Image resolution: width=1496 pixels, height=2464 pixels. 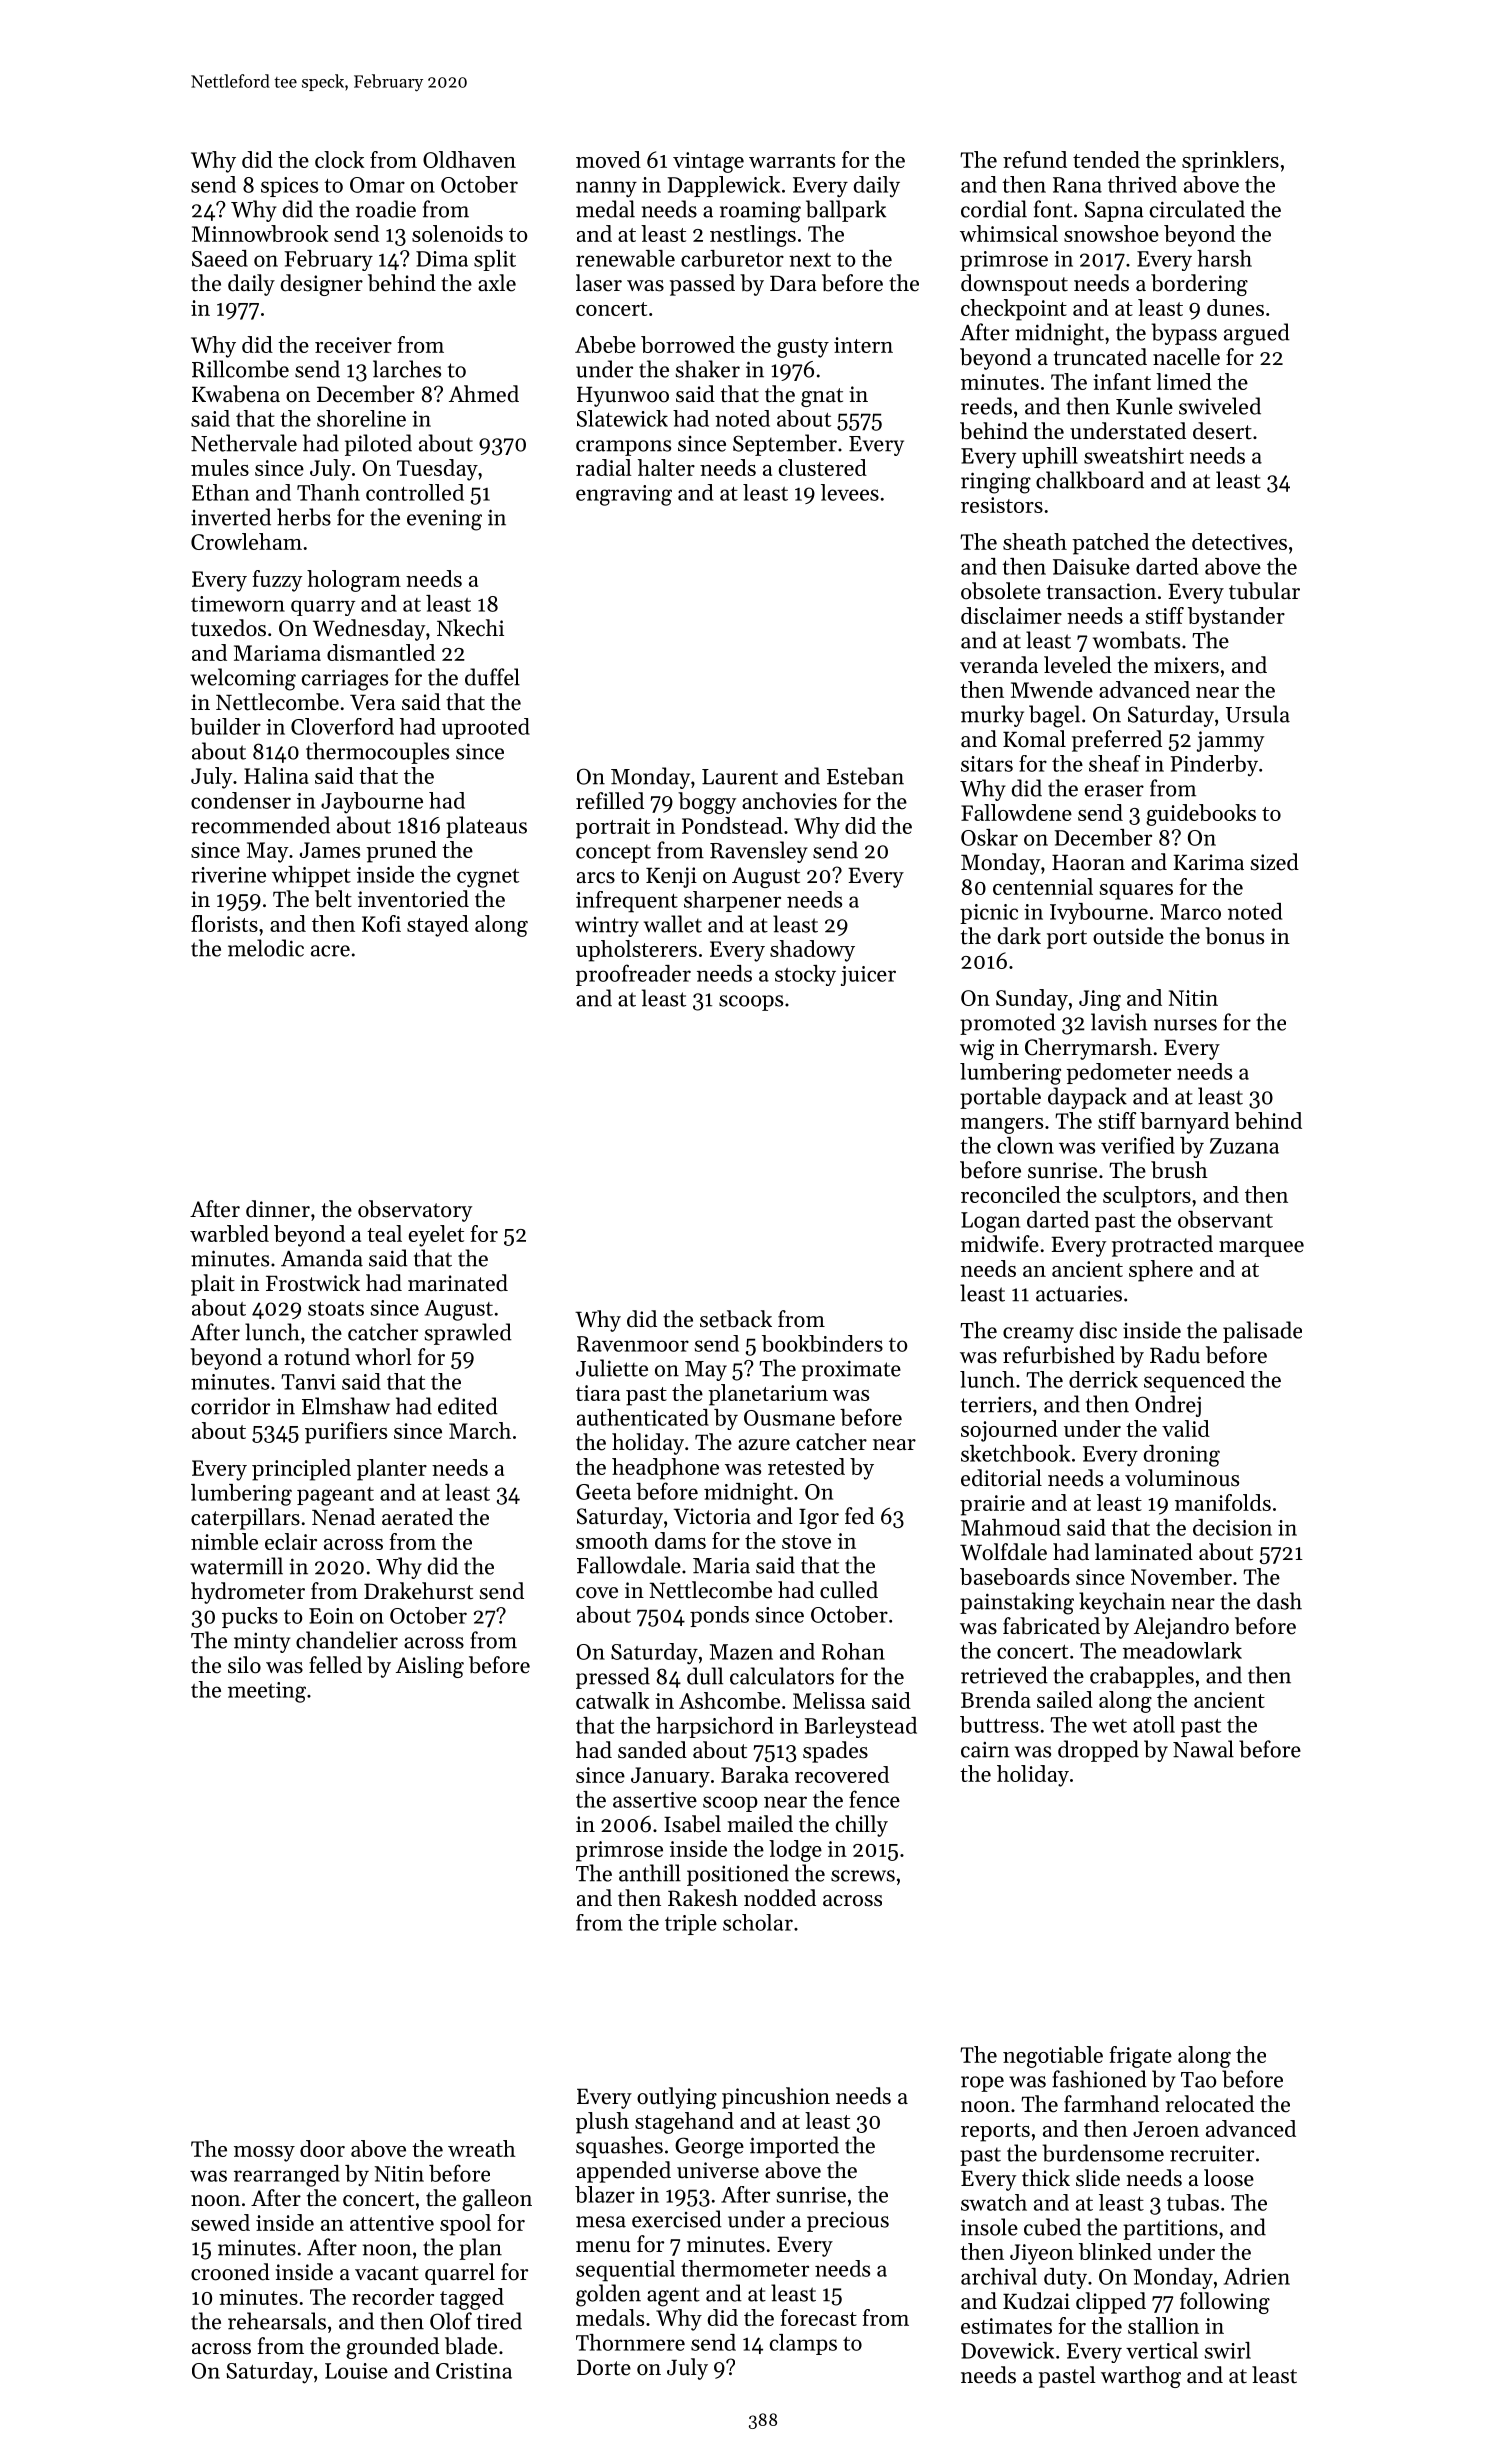 I want to click on Saeed, so click(x=220, y=258).
